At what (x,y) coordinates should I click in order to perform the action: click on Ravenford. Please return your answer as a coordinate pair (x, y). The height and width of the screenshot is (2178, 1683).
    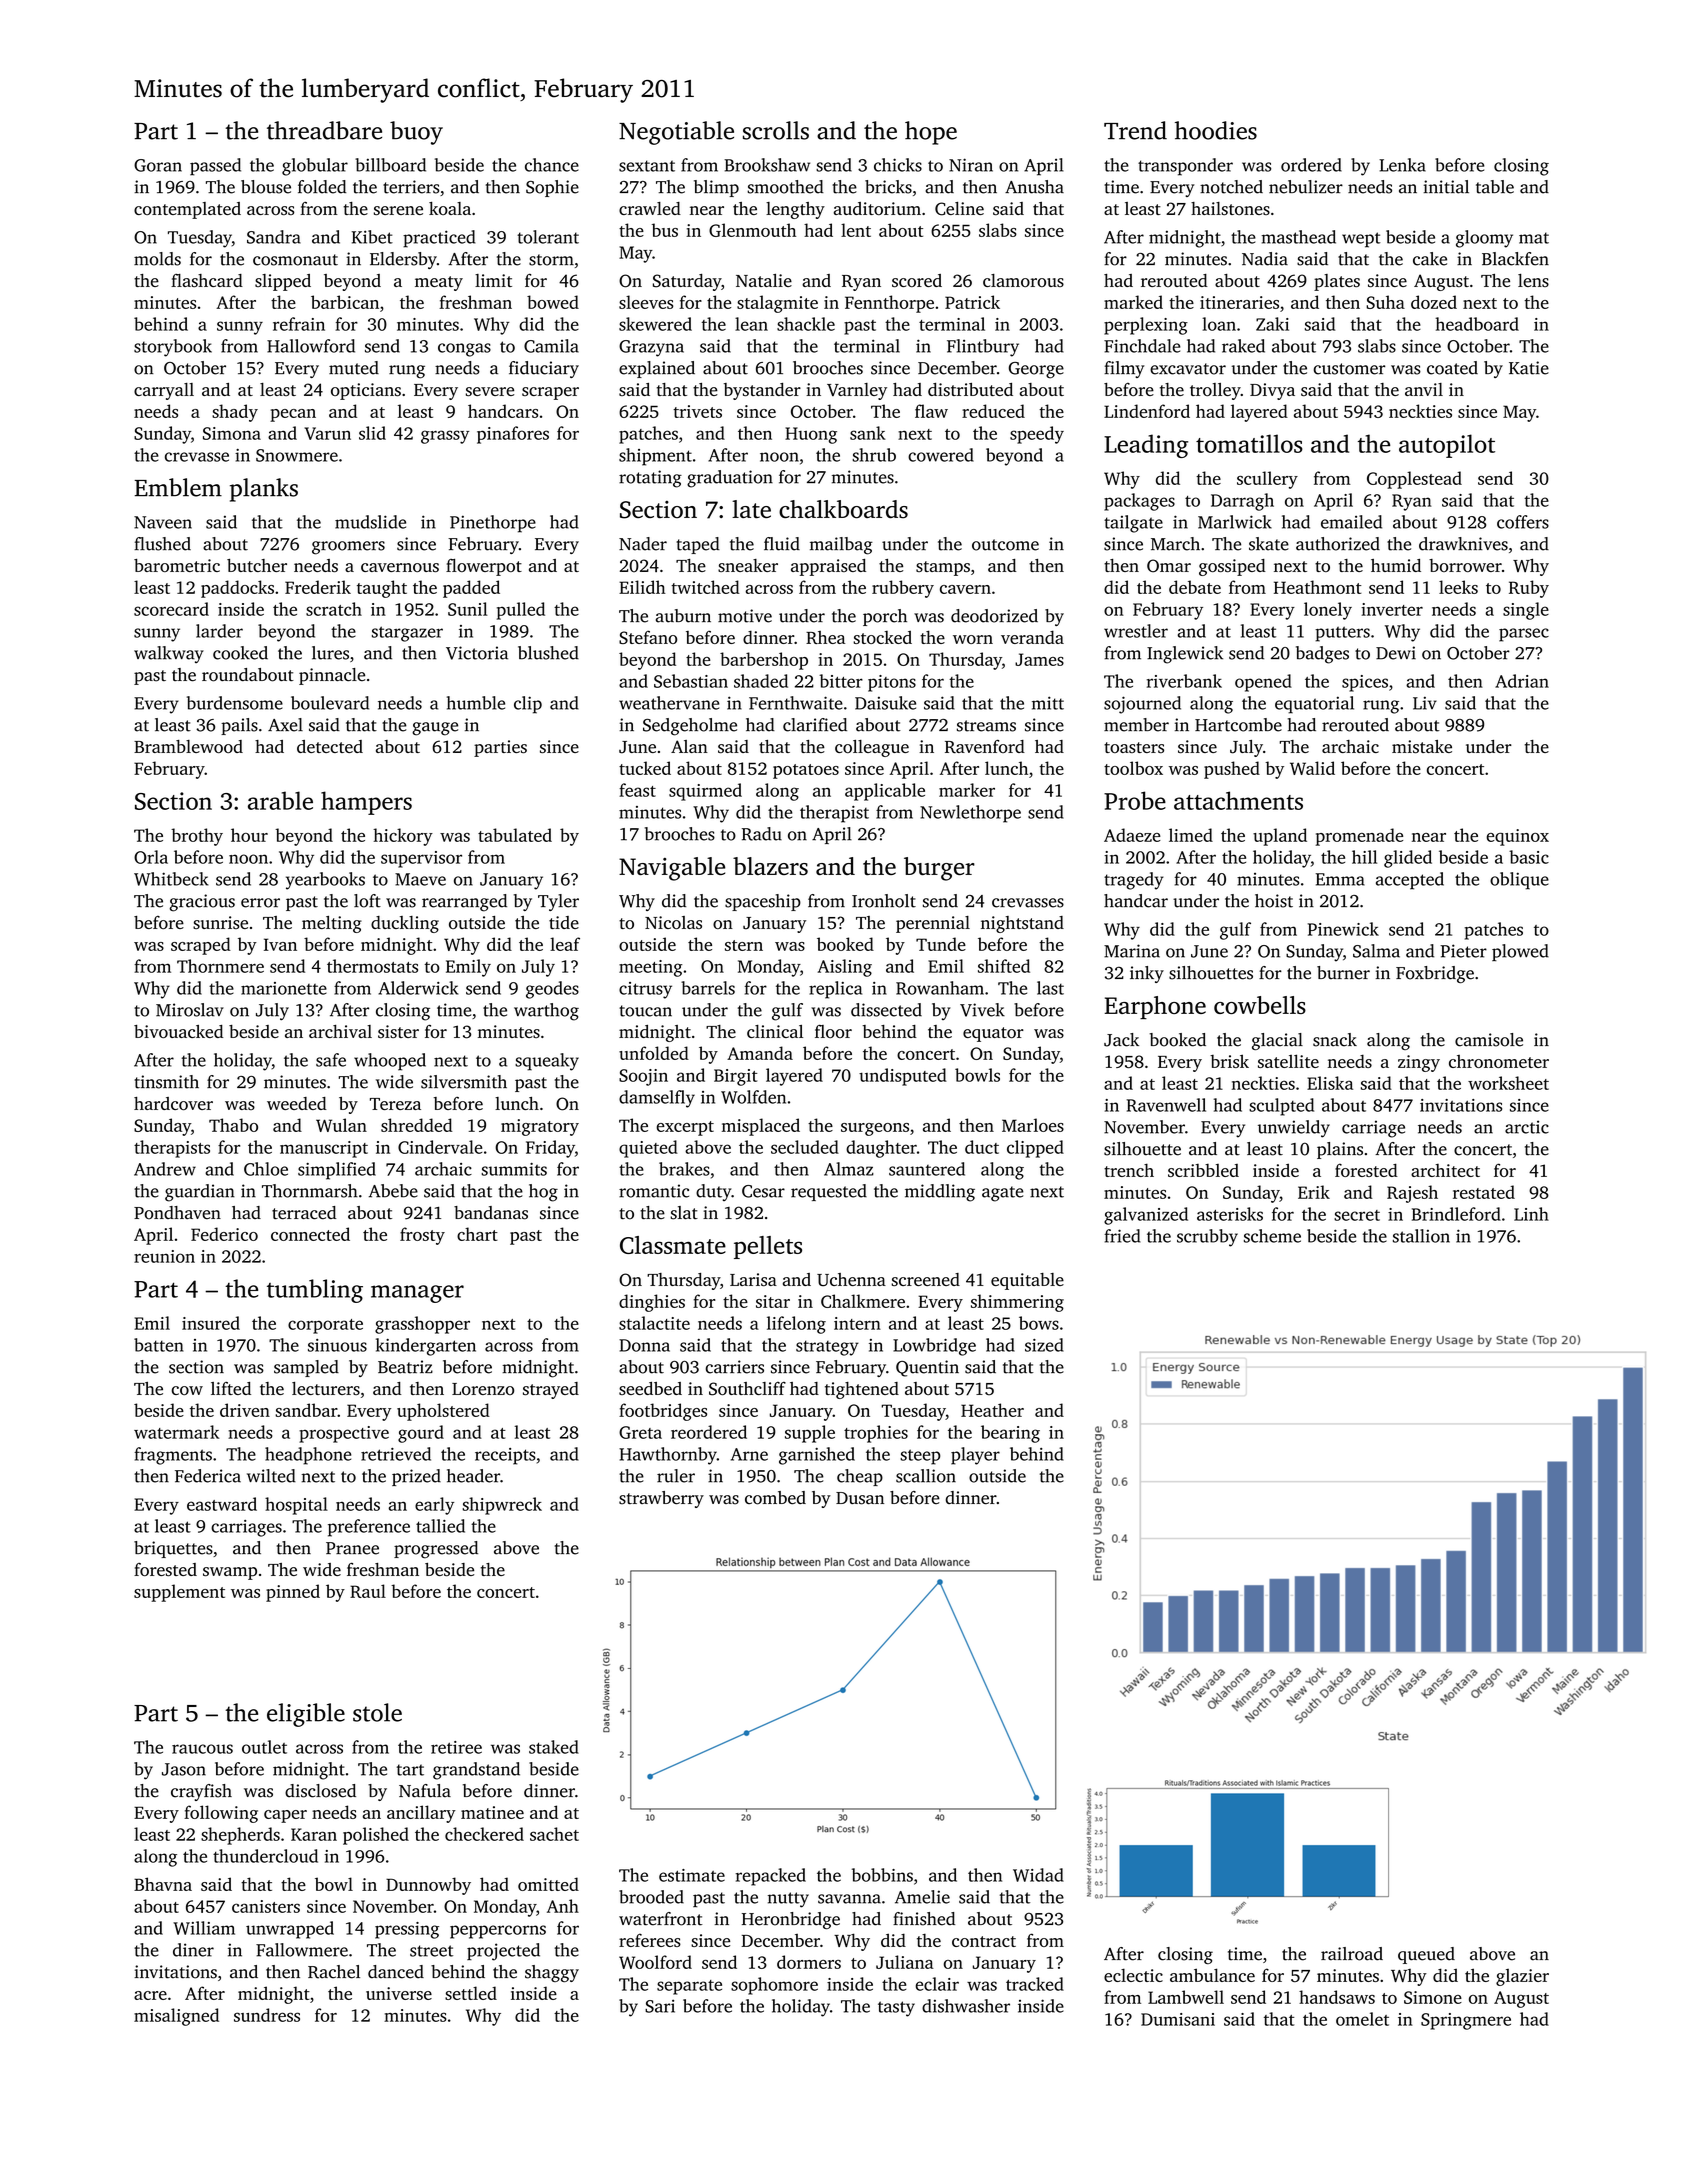
    Looking at the image, I should click on (985, 747).
